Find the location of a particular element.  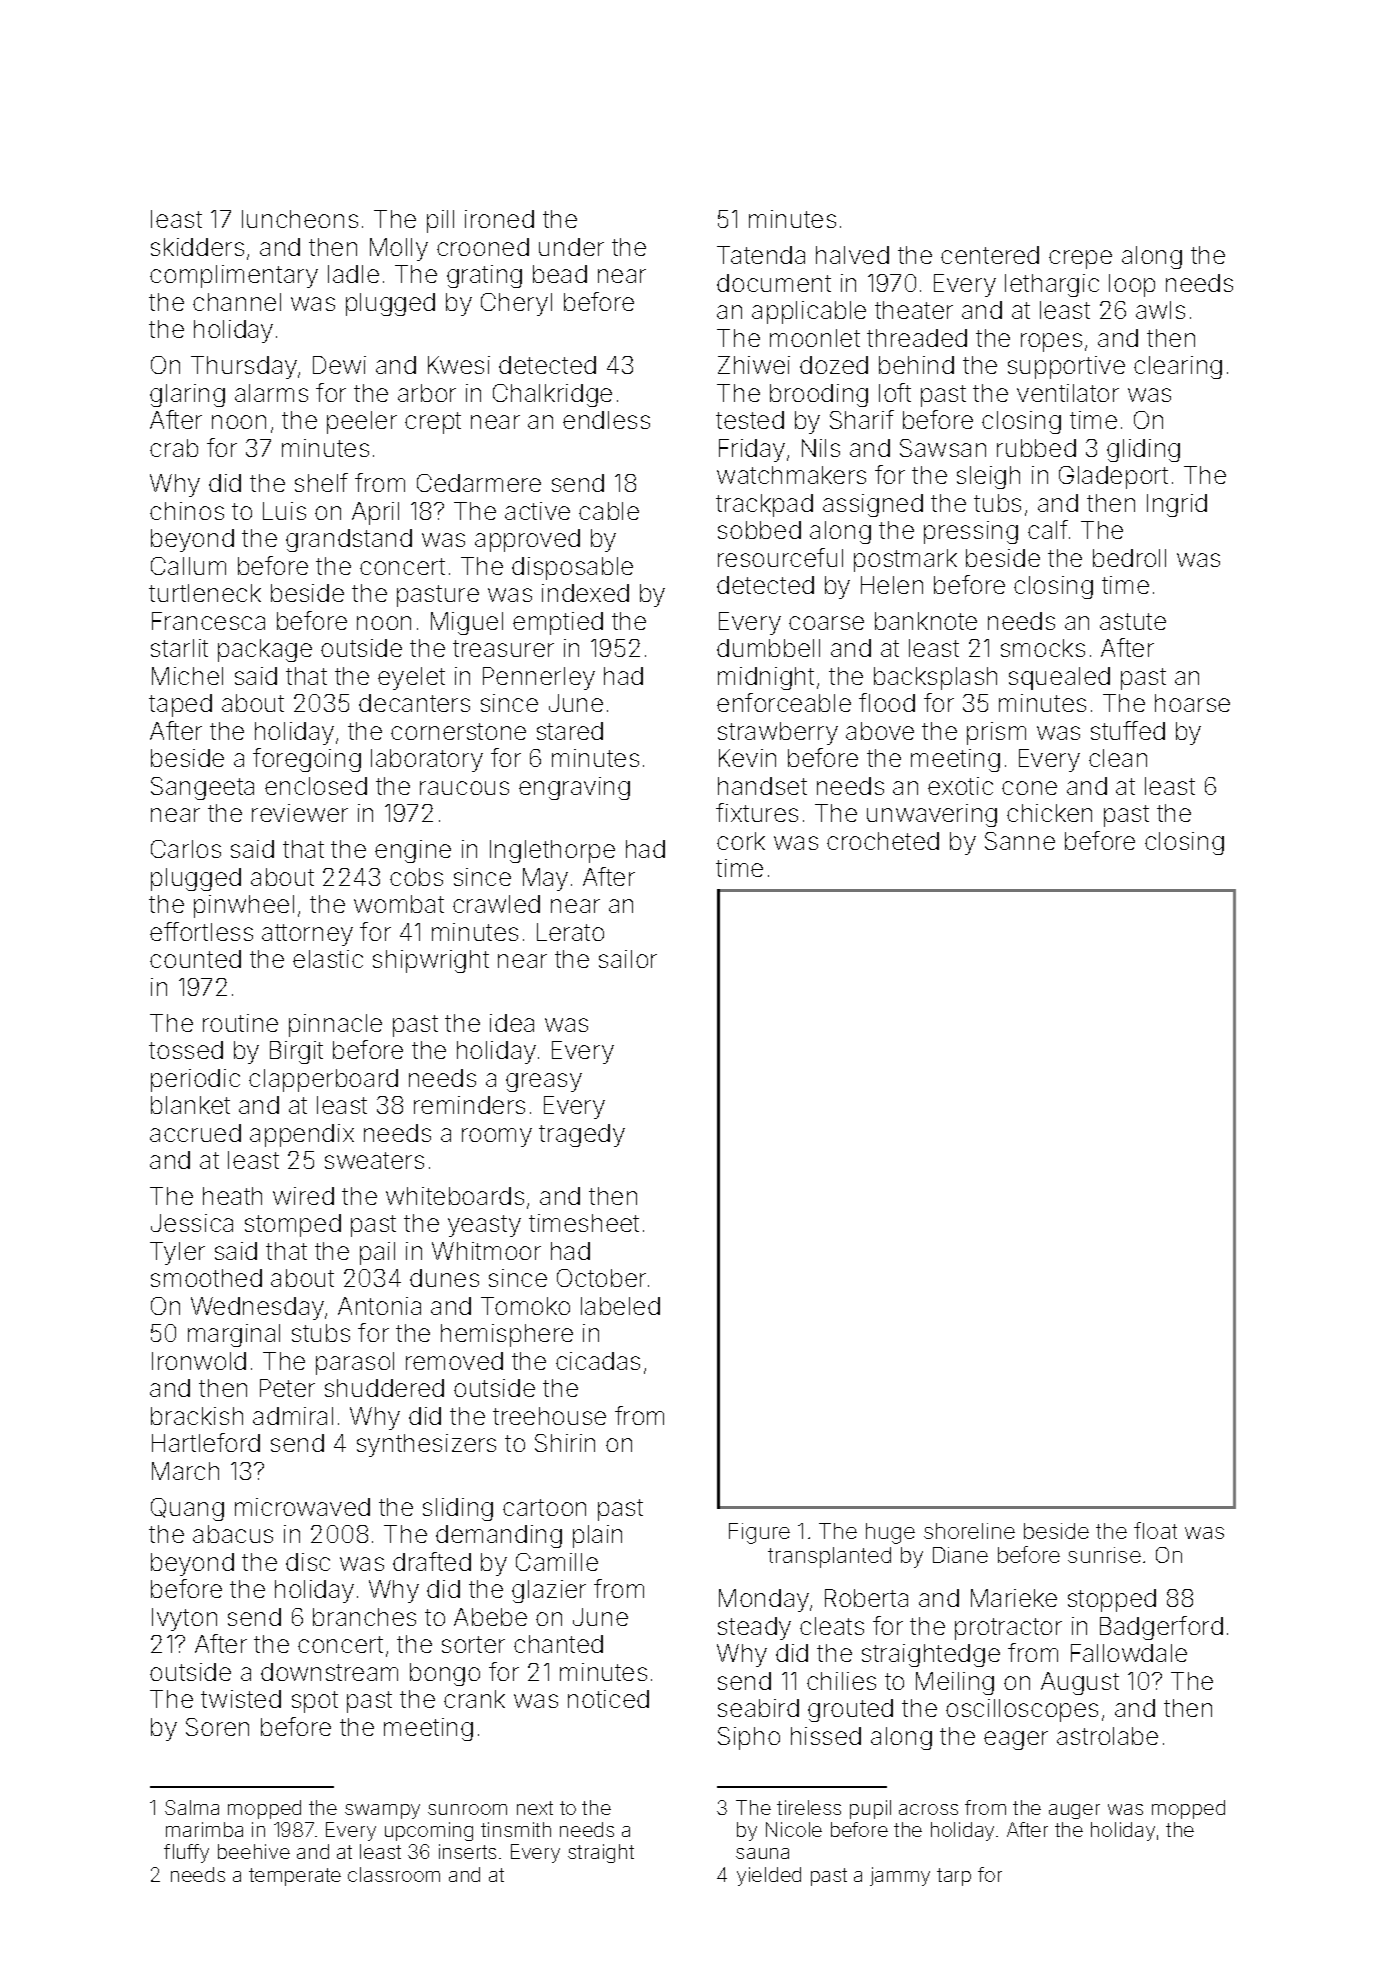

transplanted is located at coordinates (829, 1557).
